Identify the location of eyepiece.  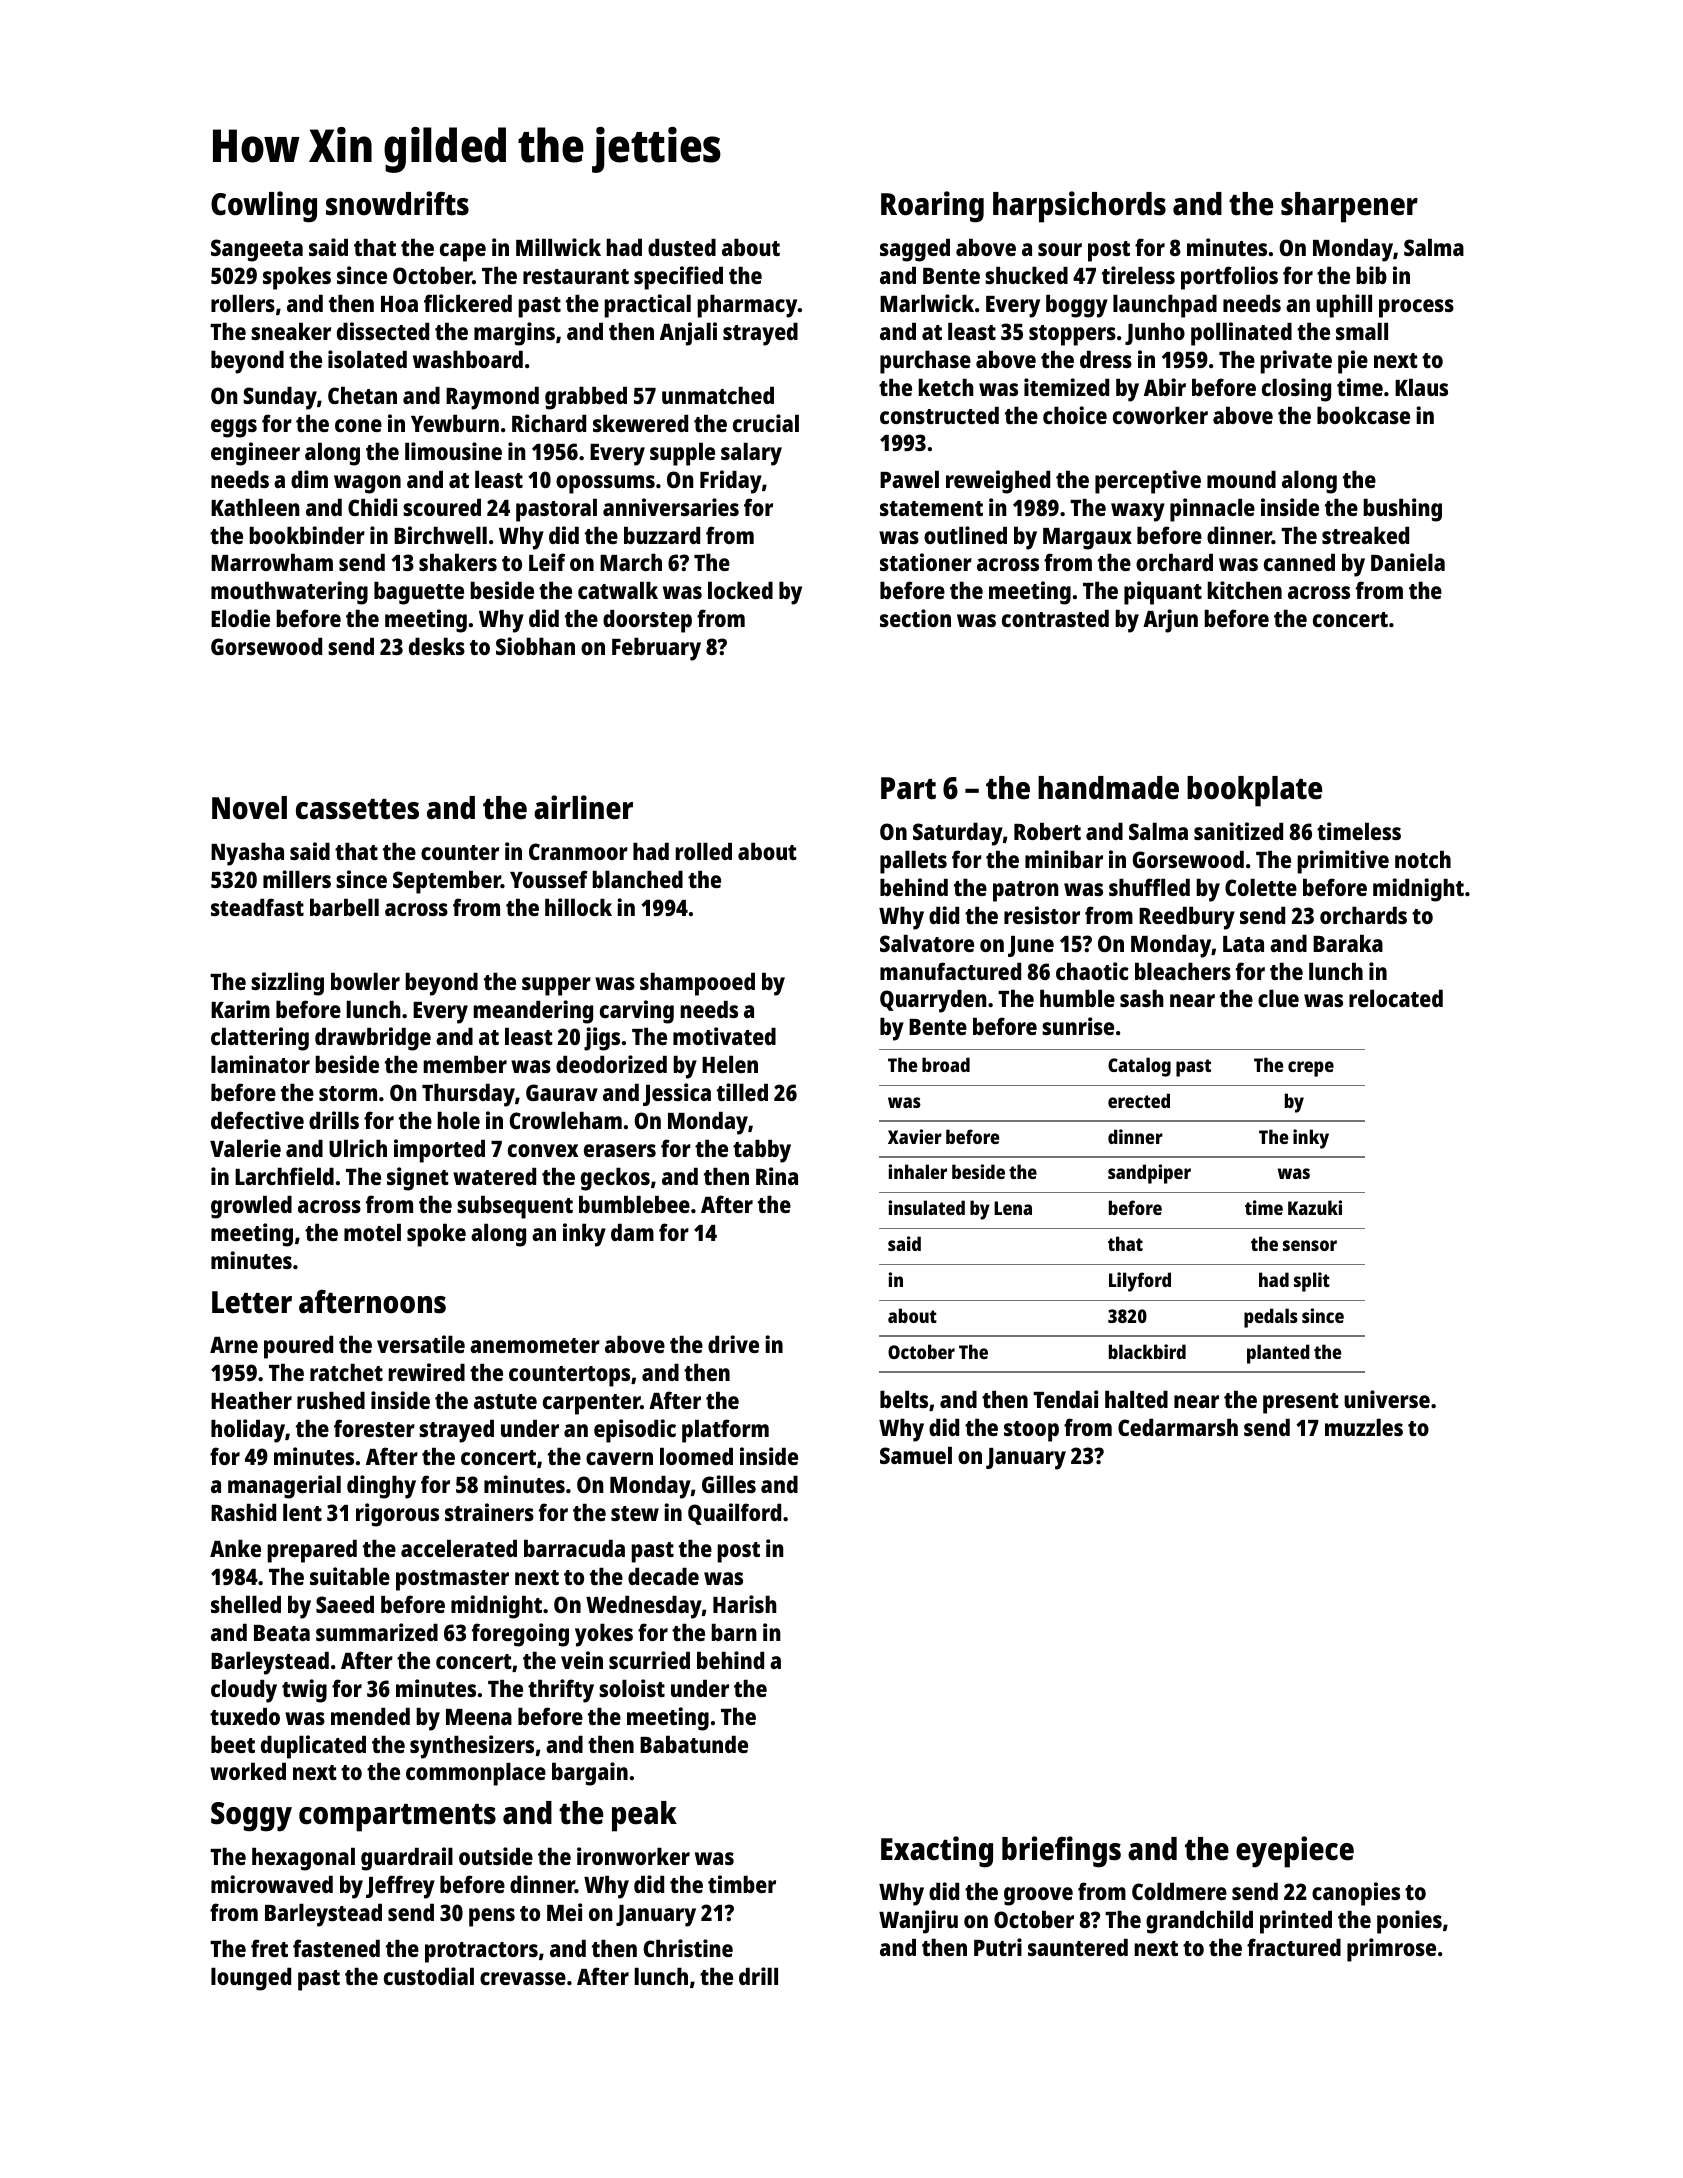
(1295, 1852).
